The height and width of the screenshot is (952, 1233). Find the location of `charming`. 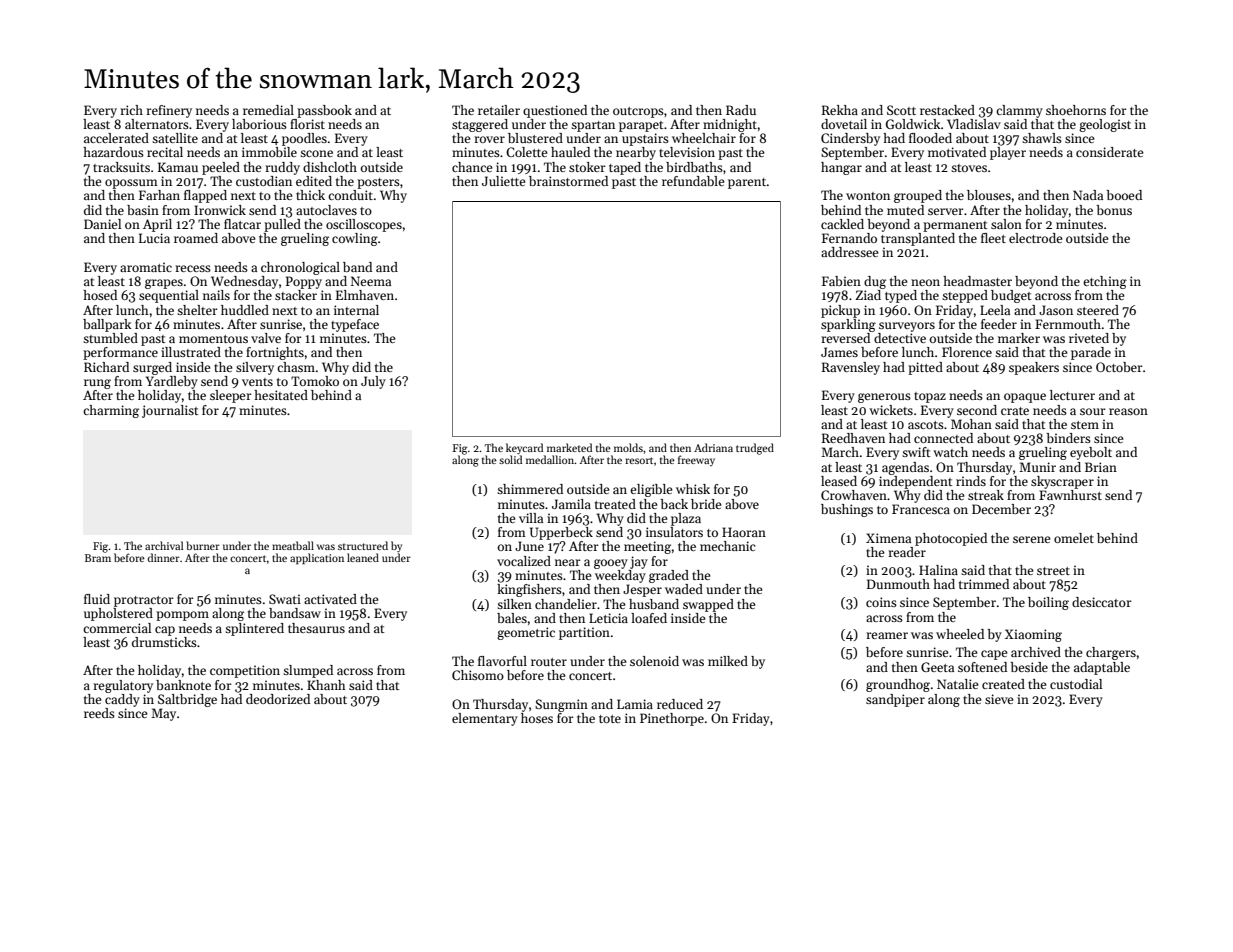

charming is located at coordinates (111, 411).
